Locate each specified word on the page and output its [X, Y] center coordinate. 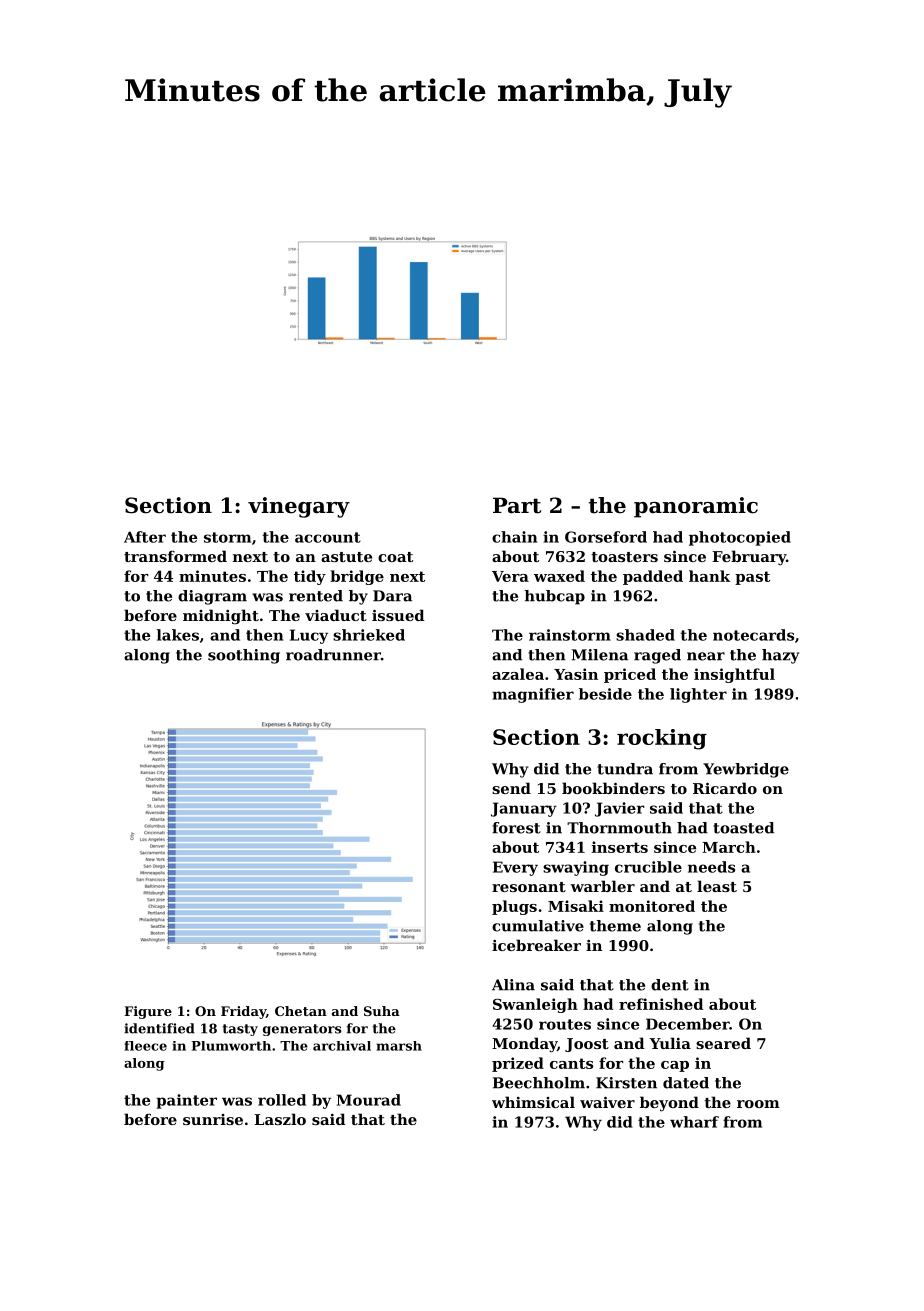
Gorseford [606, 537]
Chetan [301, 1011]
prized [518, 1064]
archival [342, 1046]
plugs [514, 907]
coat [395, 557]
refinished [661, 1004]
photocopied [740, 538]
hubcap [555, 597]
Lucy [309, 636]
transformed [175, 556]
